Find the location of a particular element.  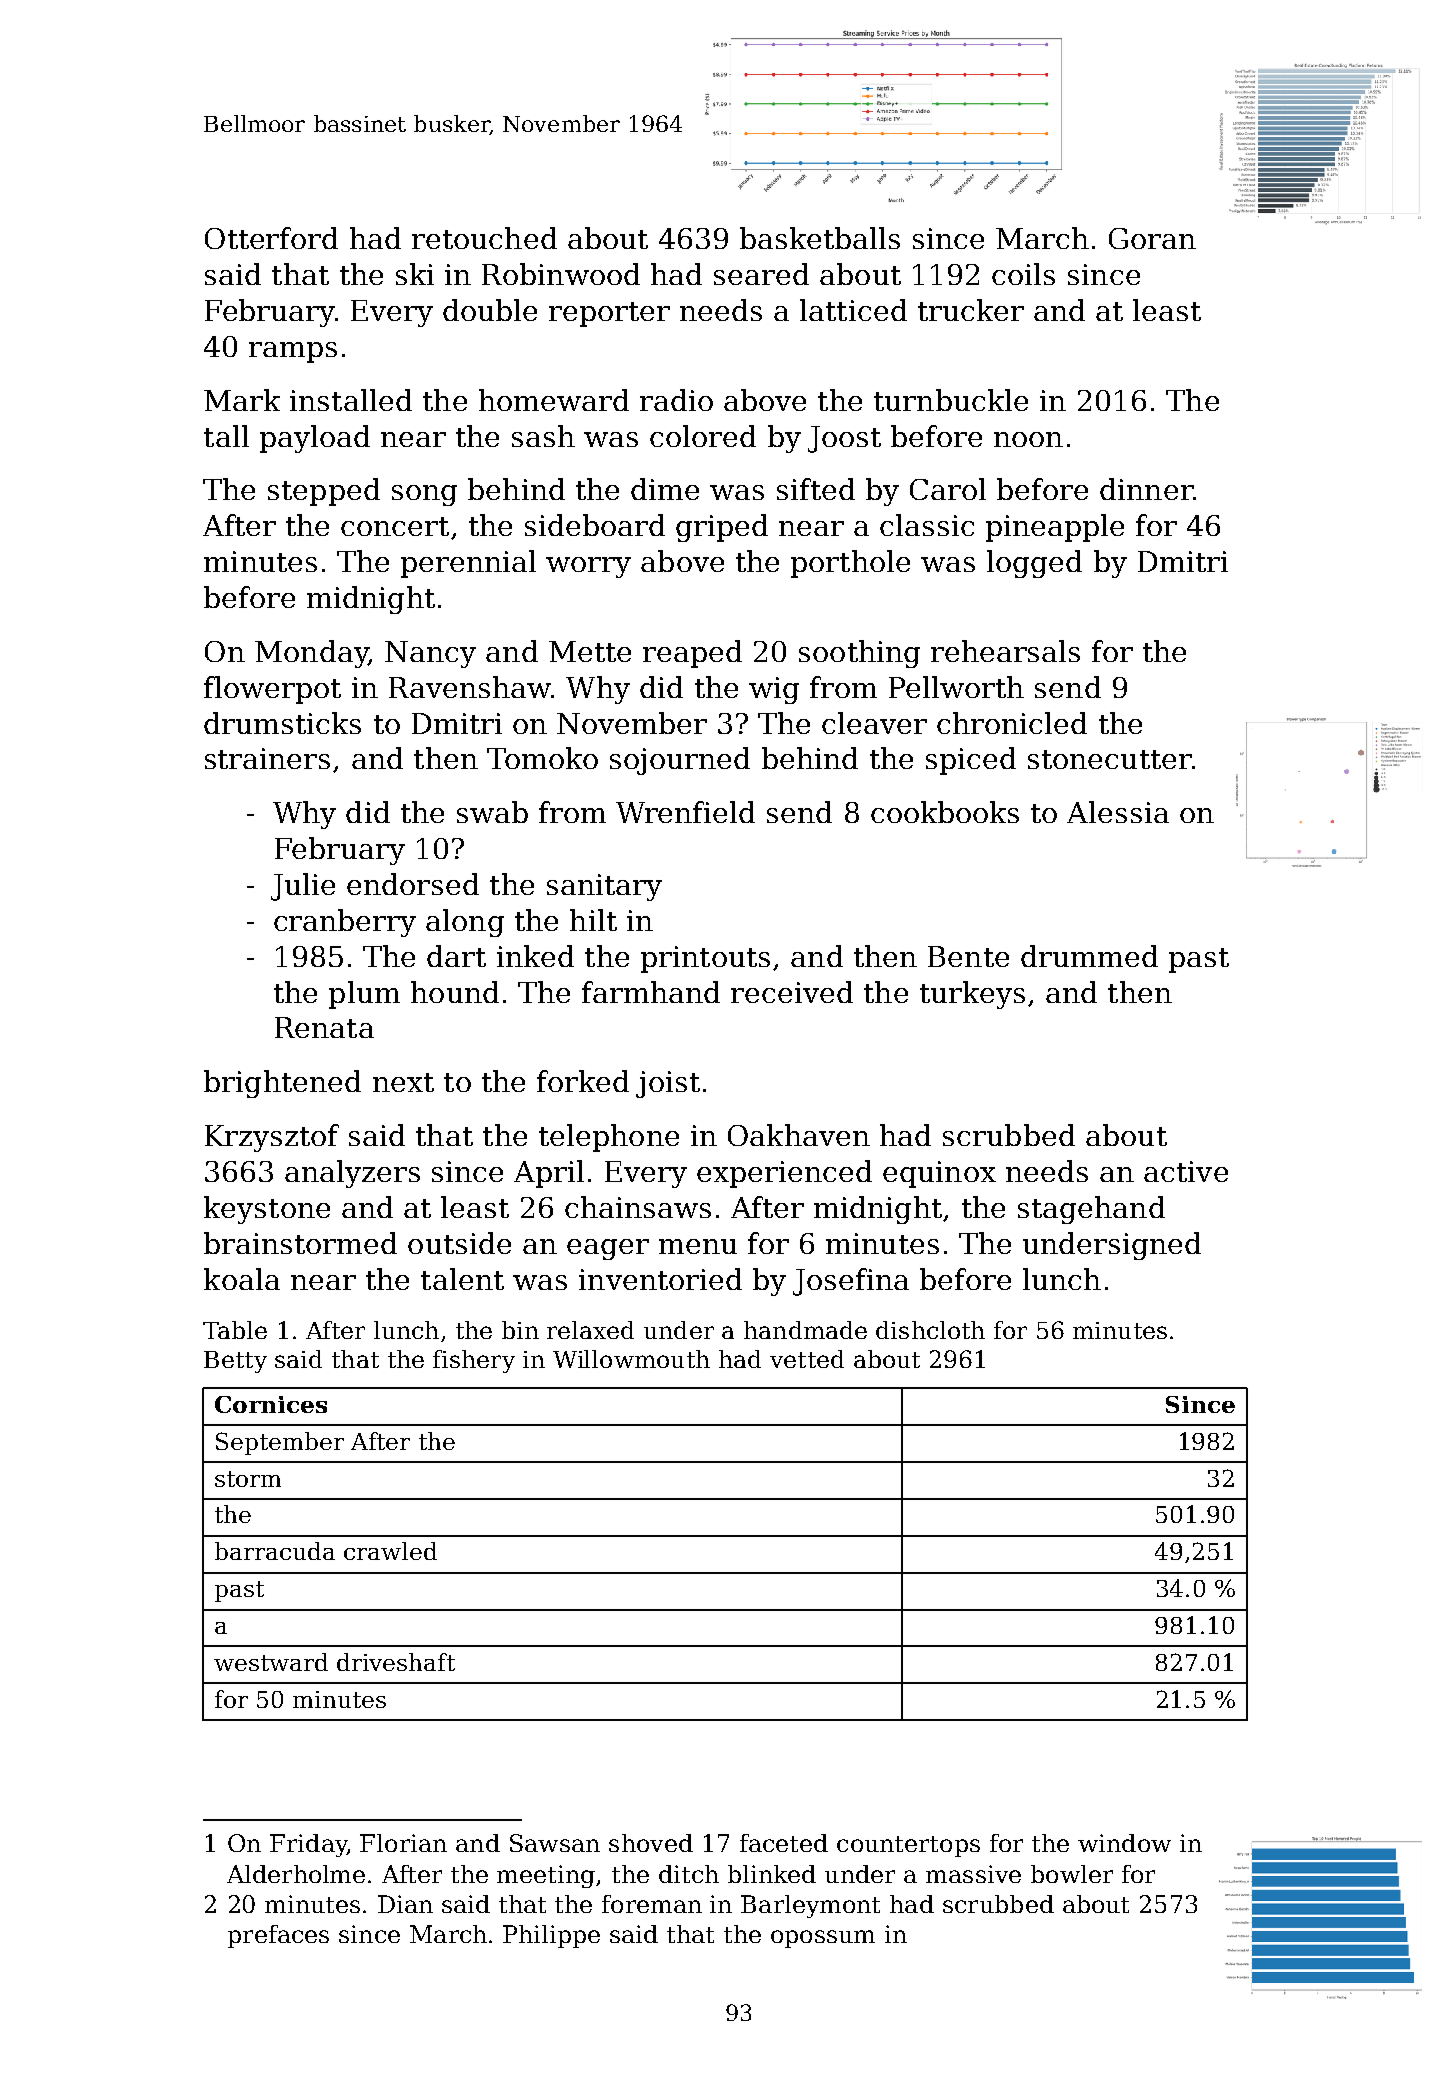

seared is located at coordinates (761, 274).
